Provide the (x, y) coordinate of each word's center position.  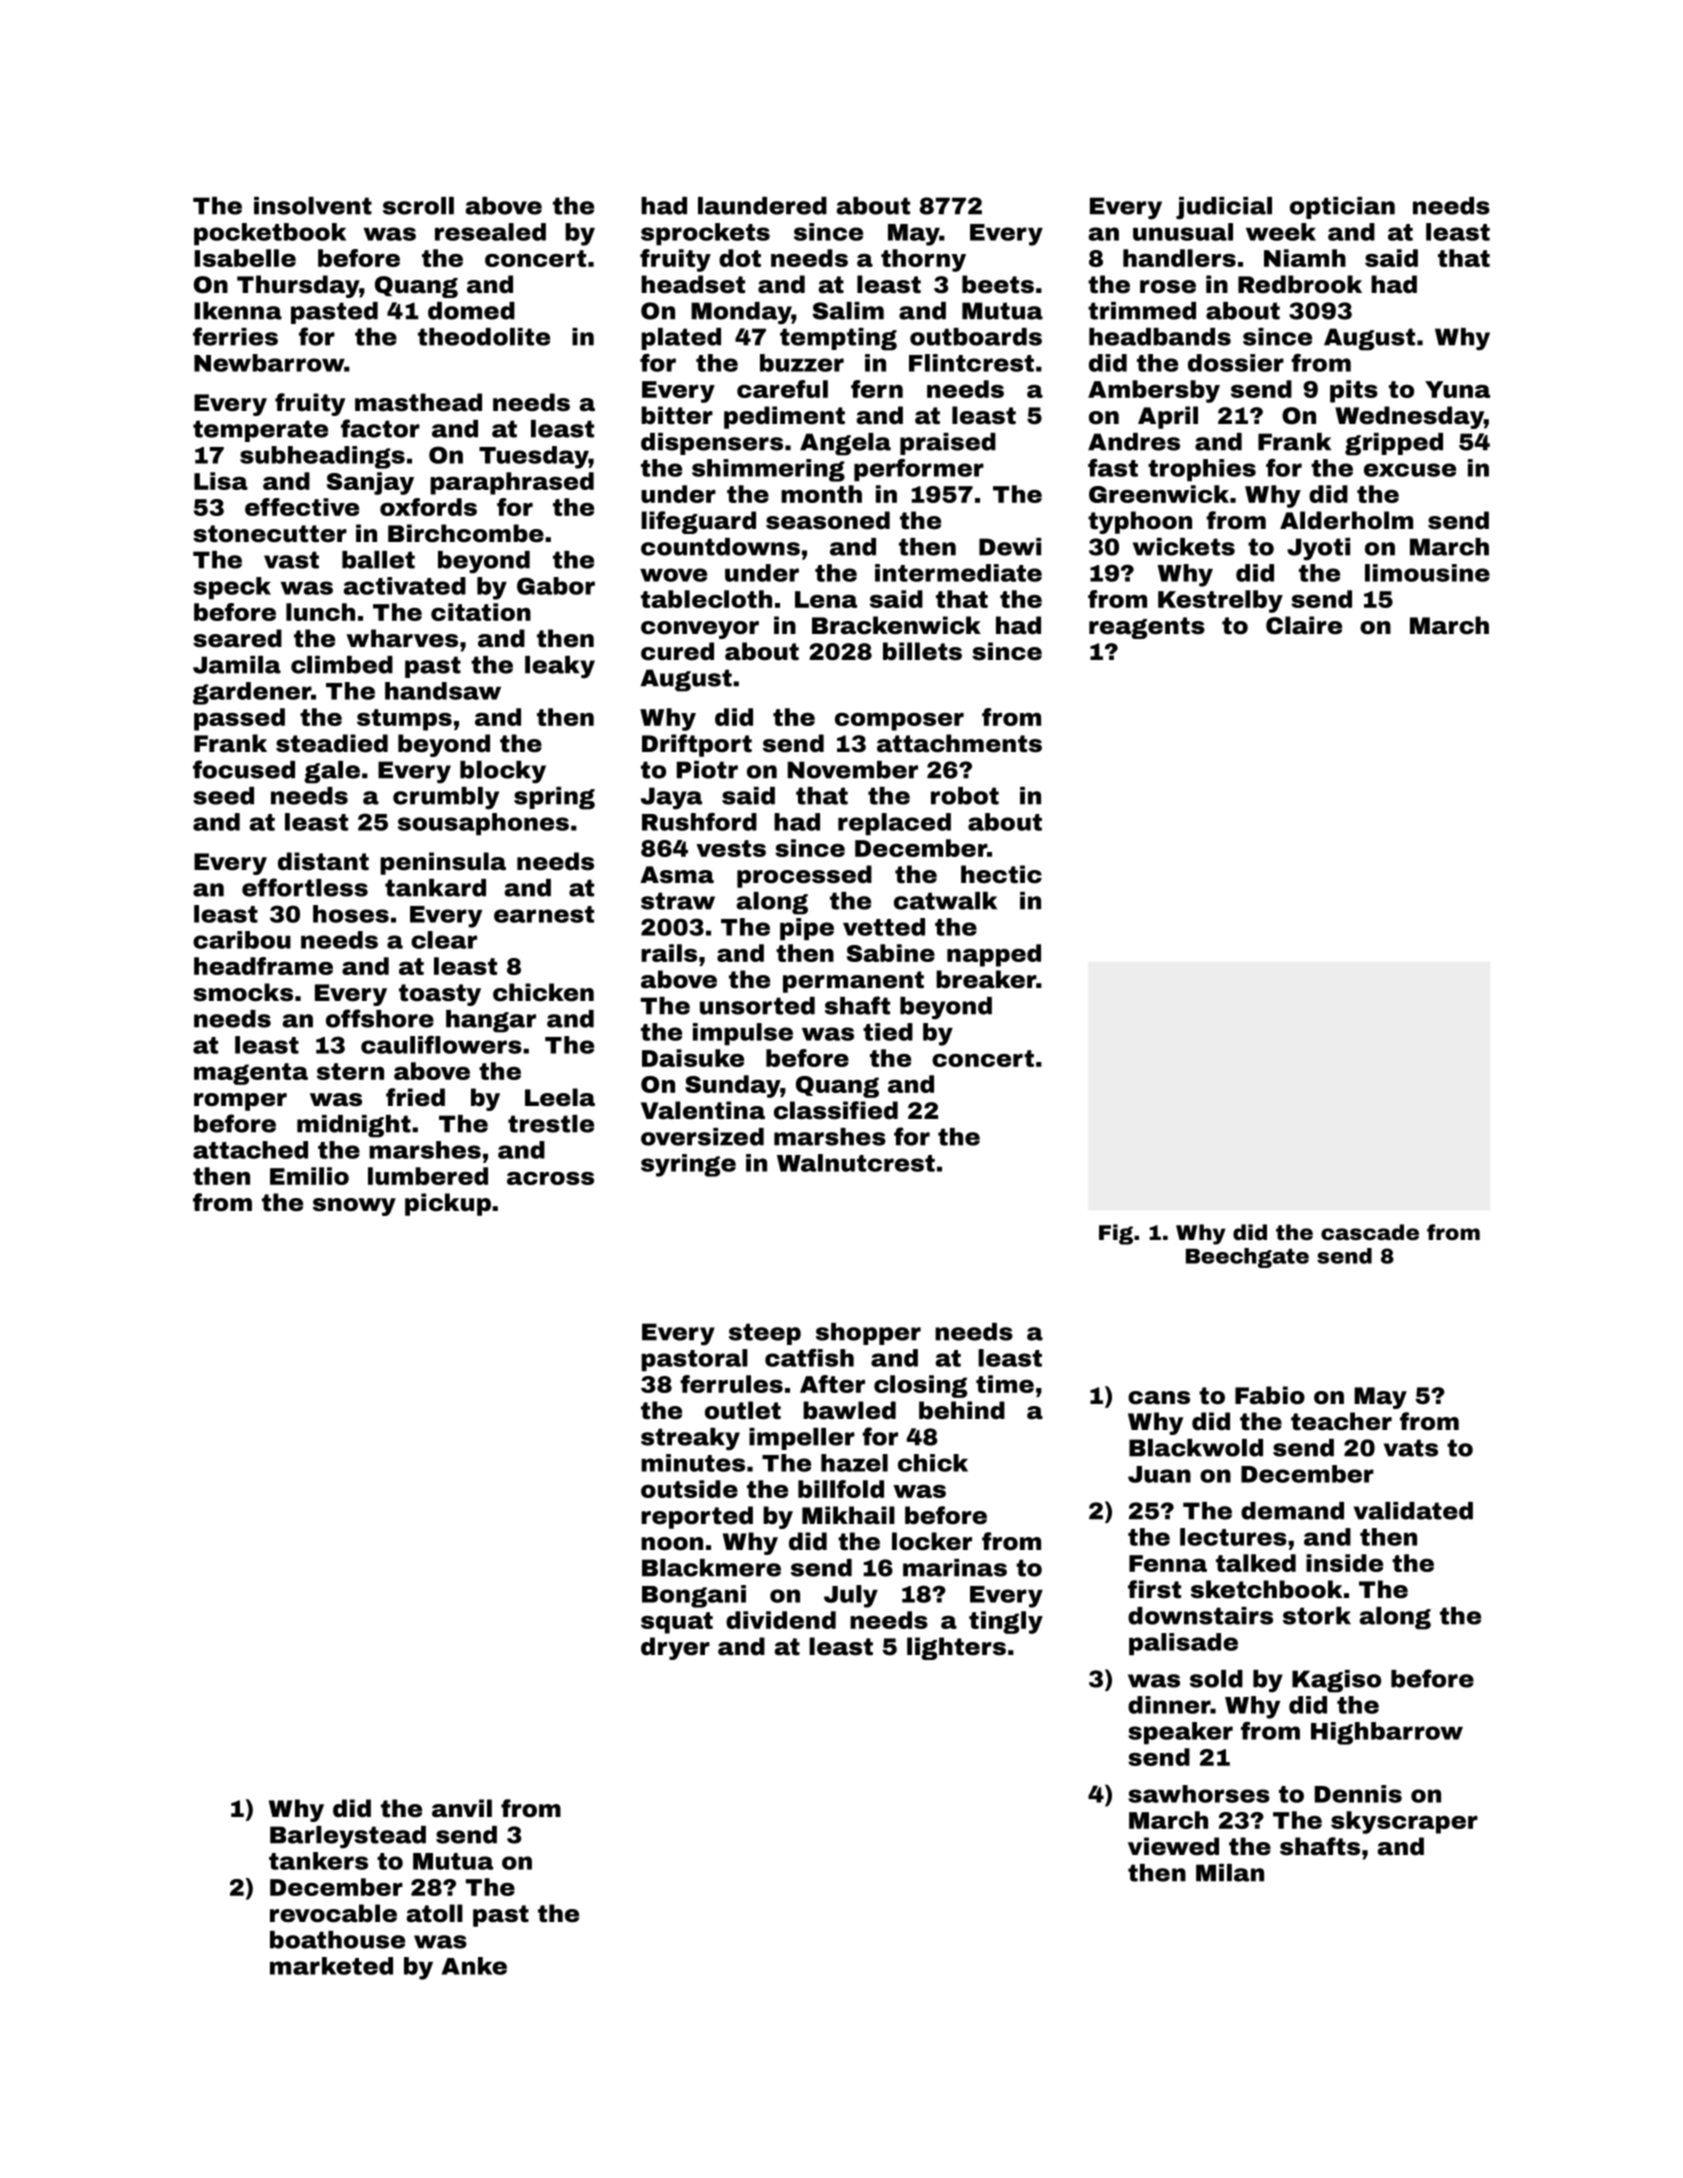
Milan (1230, 1873)
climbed (342, 665)
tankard (435, 888)
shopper (868, 1334)
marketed (331, 1966)
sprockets (705, 234)
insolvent (313, 206)
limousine (1427, 573)
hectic (1001, 874)
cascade (1370, 1232)
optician (1342, 208)
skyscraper (1404, 1822)
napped (994, 955)
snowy (354, 1207)
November (853, 770)
